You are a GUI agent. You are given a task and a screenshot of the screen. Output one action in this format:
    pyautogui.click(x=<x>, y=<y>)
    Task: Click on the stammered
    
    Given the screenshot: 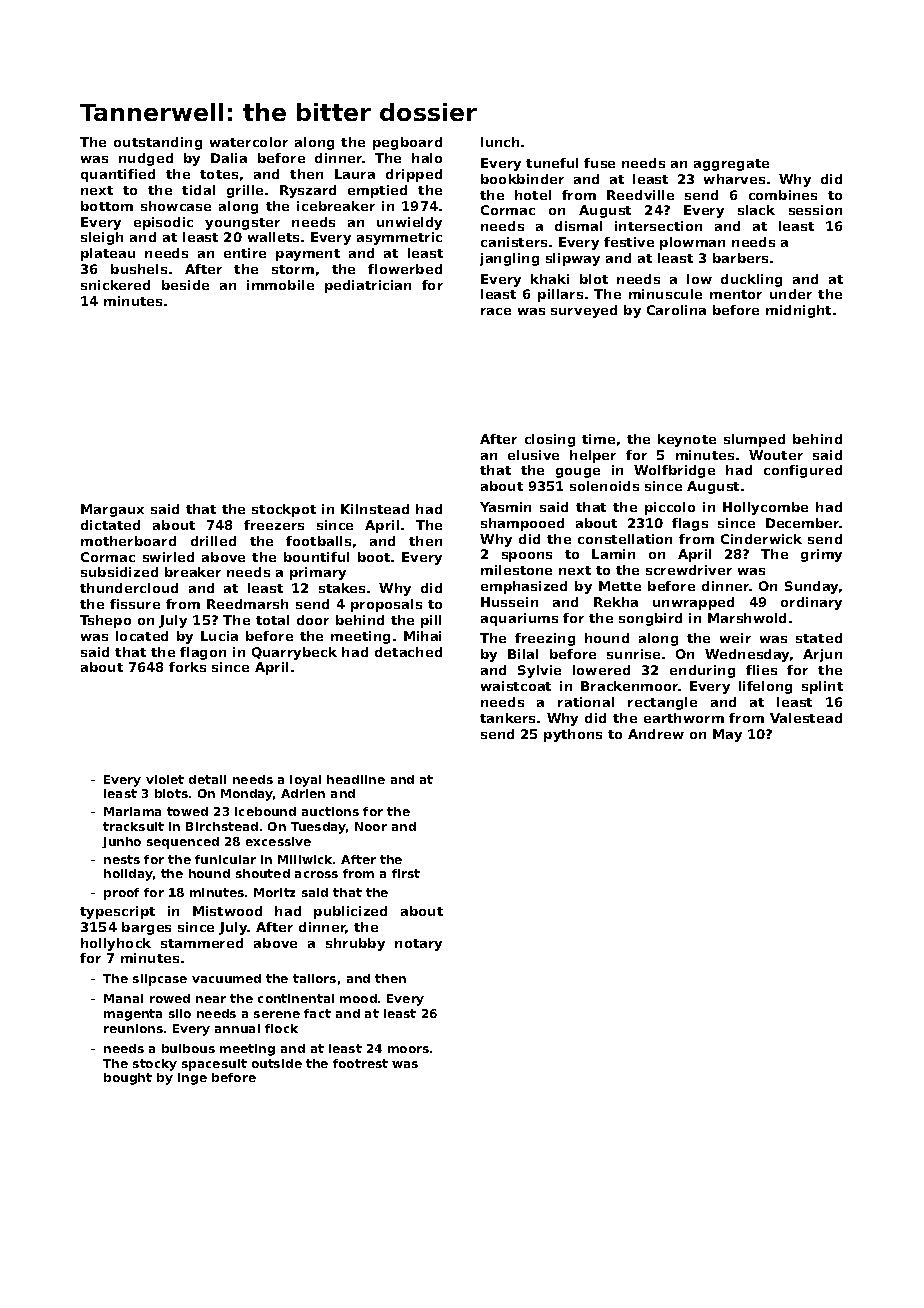 What is the action you would take?
    pyautogui.click(x=202, y=943)
